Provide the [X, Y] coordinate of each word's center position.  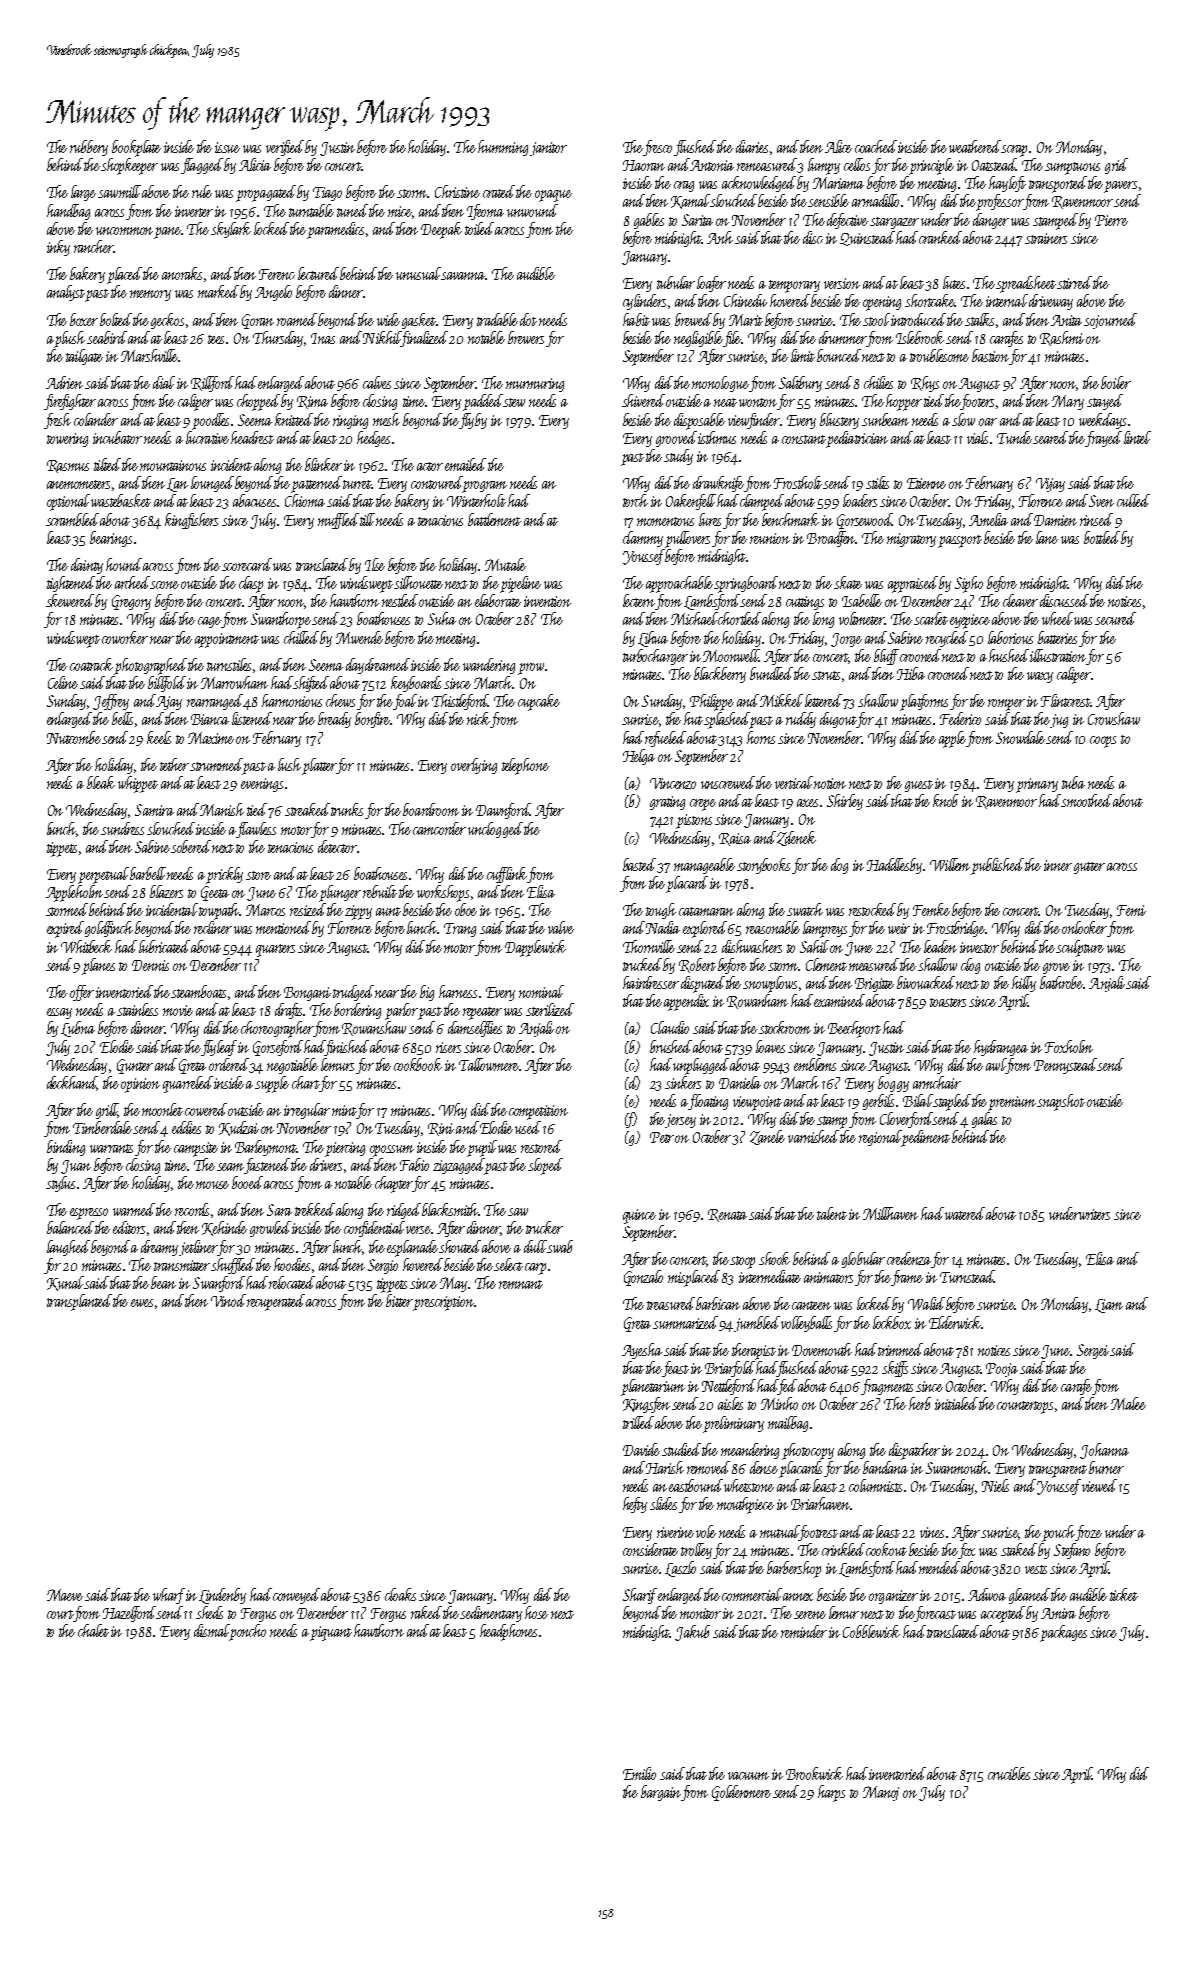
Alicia [255, 164]
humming [503, 148]
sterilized [550, 1009]
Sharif [640, 1596]
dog [839, 866]
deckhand [72, 1083]
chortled [740, 618]
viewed [1099, 1485]
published [998, 866]
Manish [222, 809]
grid [1116, 166]
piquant [331, 1633]
